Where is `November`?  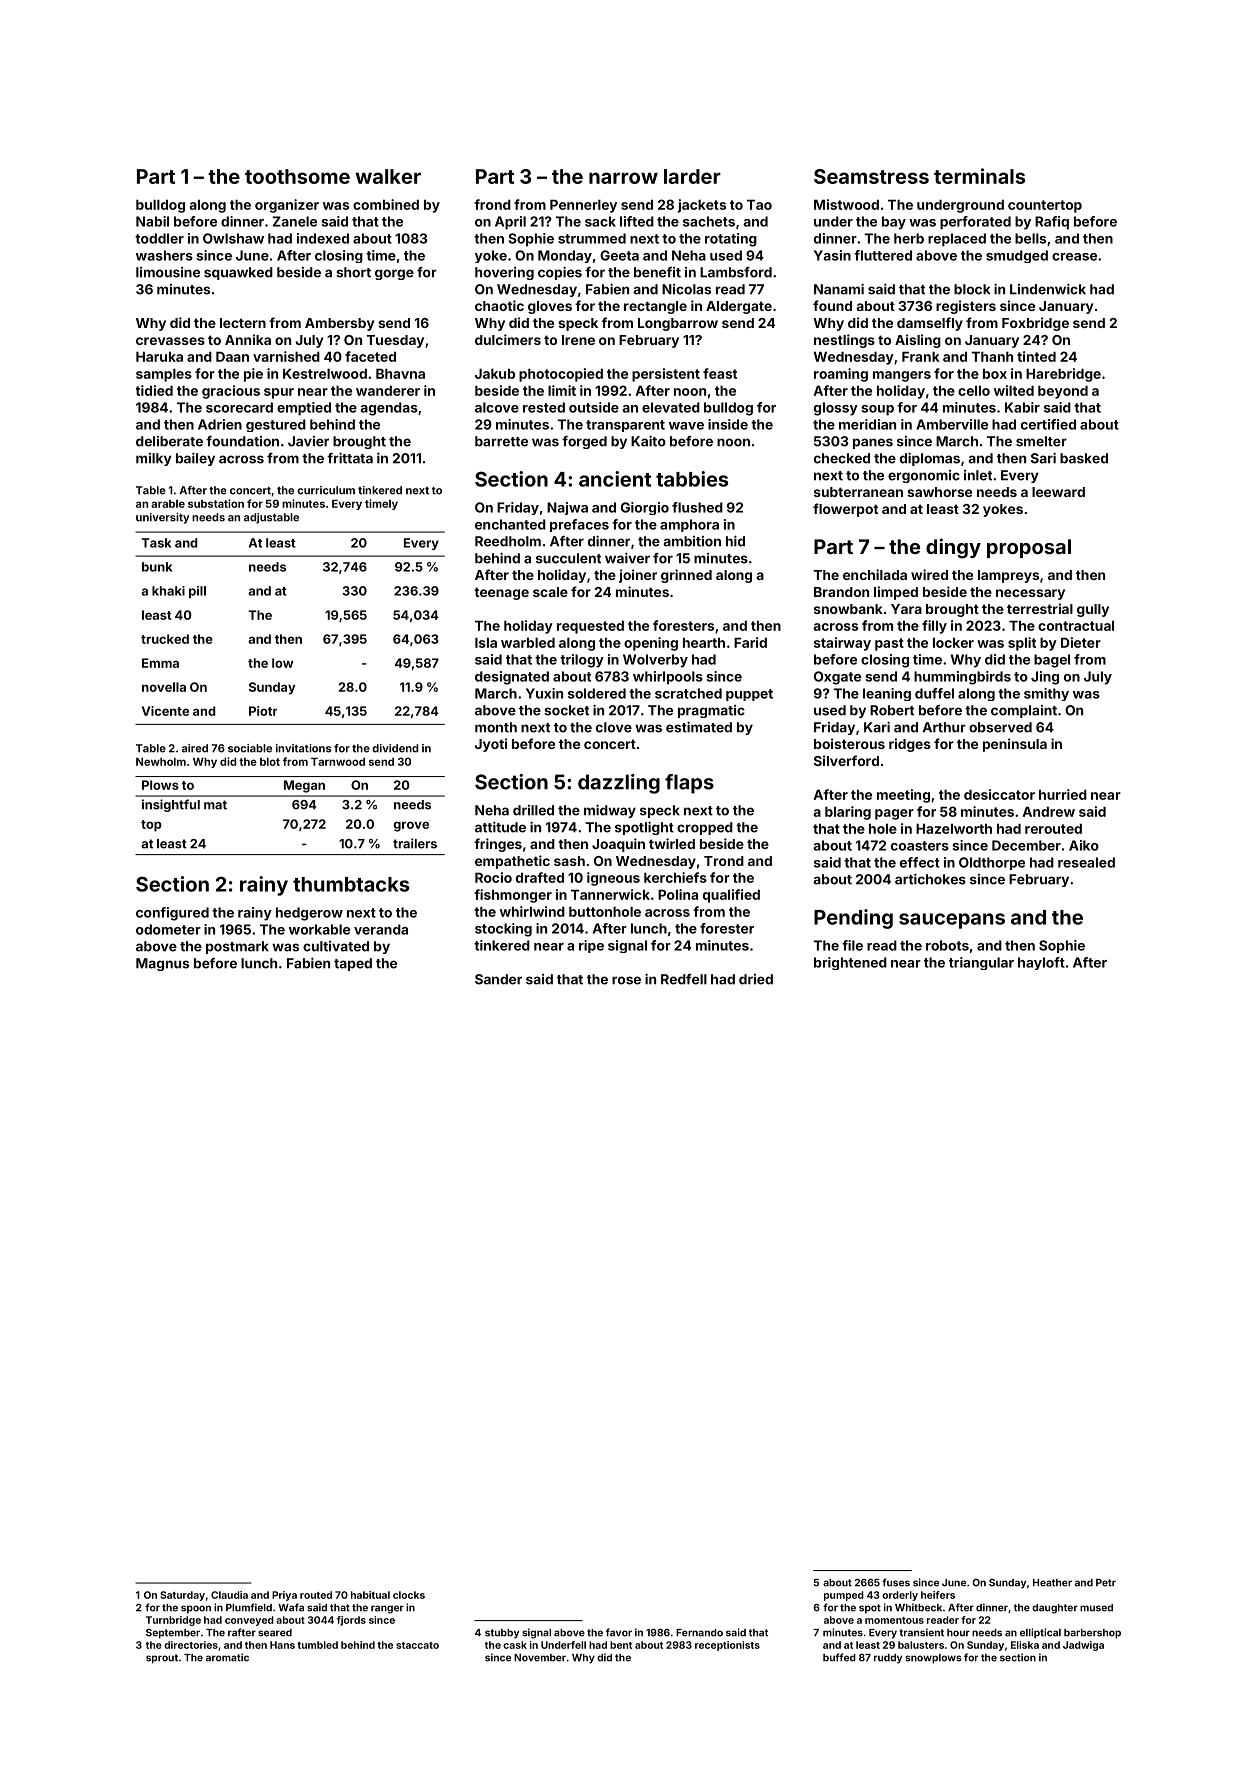
November is located at coordinates (540, 1658).
